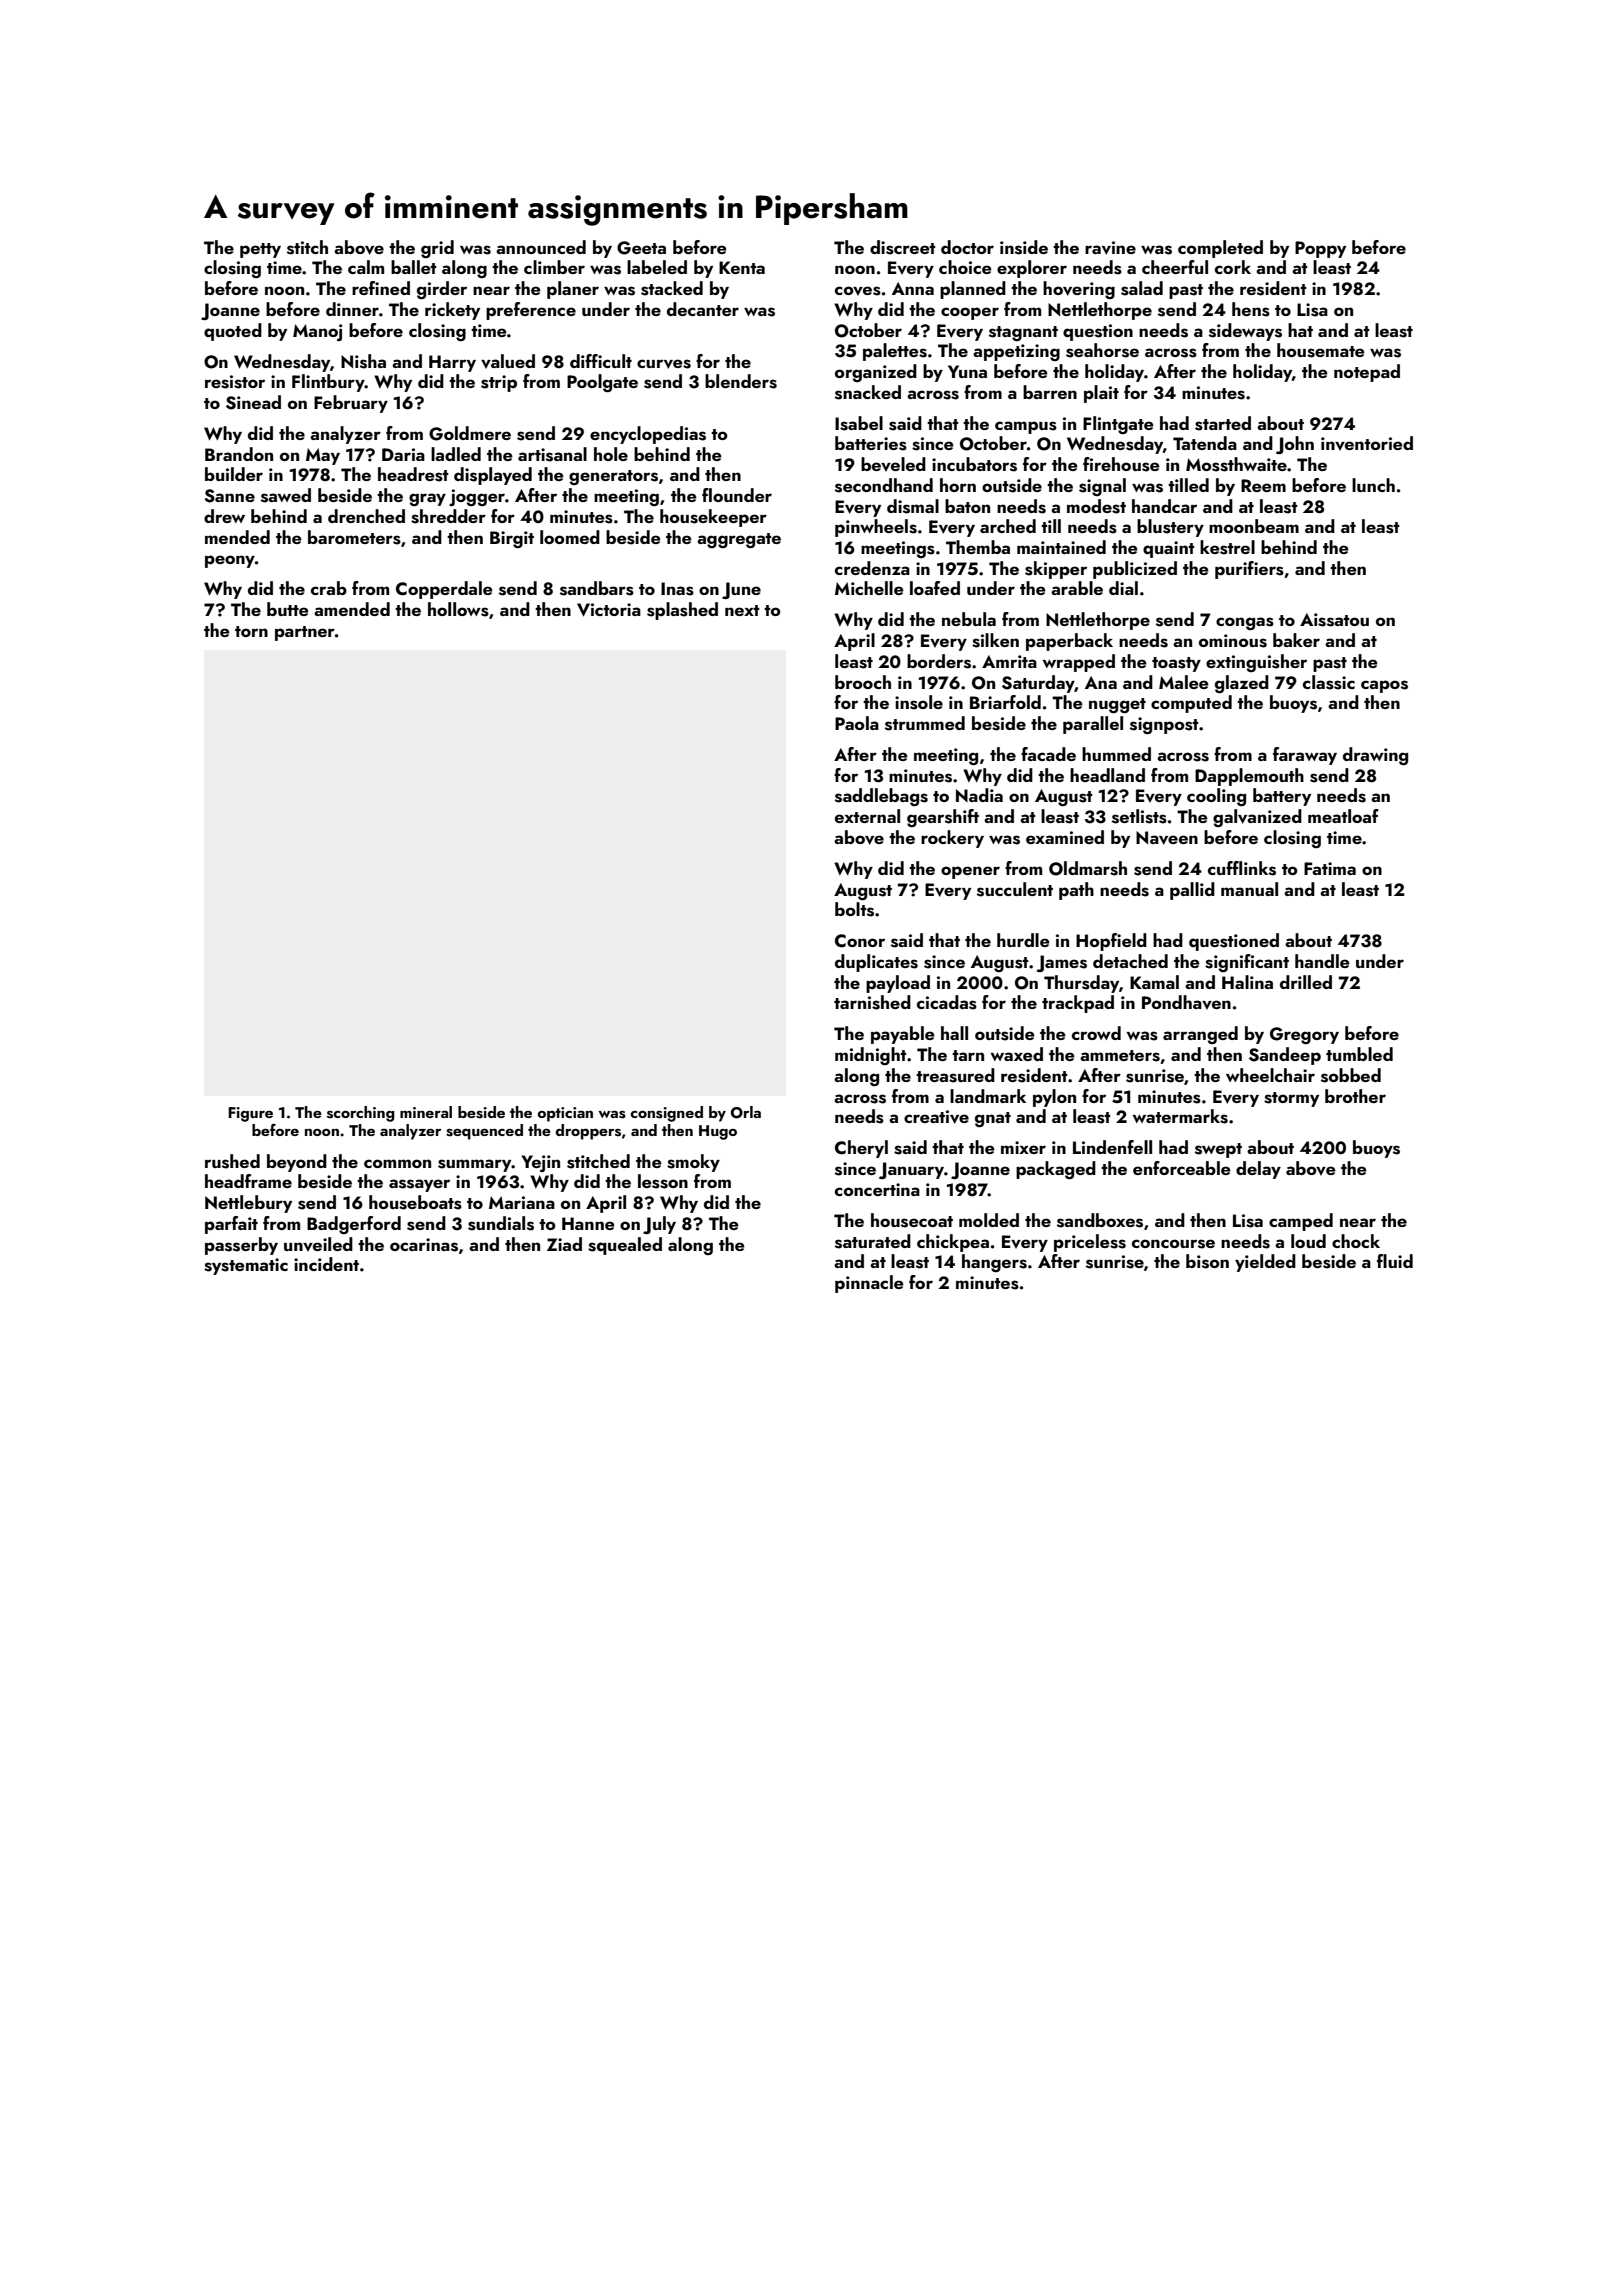  What do you see at coordinates (233, 332) in the image?
I see `quoted` at bounding box center [233, 332].
